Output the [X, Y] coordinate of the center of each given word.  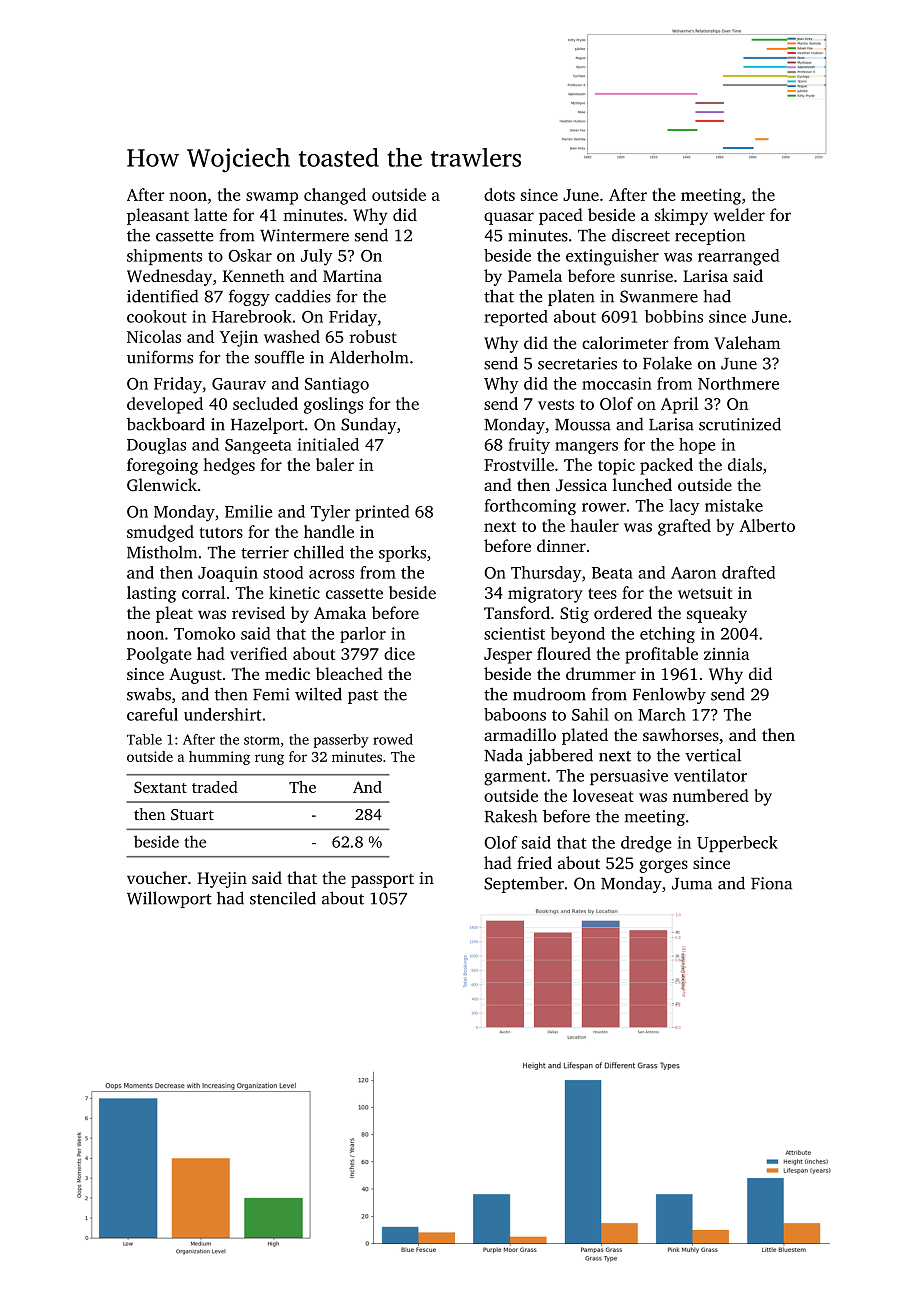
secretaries [577, 363]
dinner [561, 545]
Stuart [192, 814]
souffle [279, 357]
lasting [151, 594]
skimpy [681, 216]
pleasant [158, 216]
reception [710, 237]
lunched [642, 484]
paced [561, 216]
